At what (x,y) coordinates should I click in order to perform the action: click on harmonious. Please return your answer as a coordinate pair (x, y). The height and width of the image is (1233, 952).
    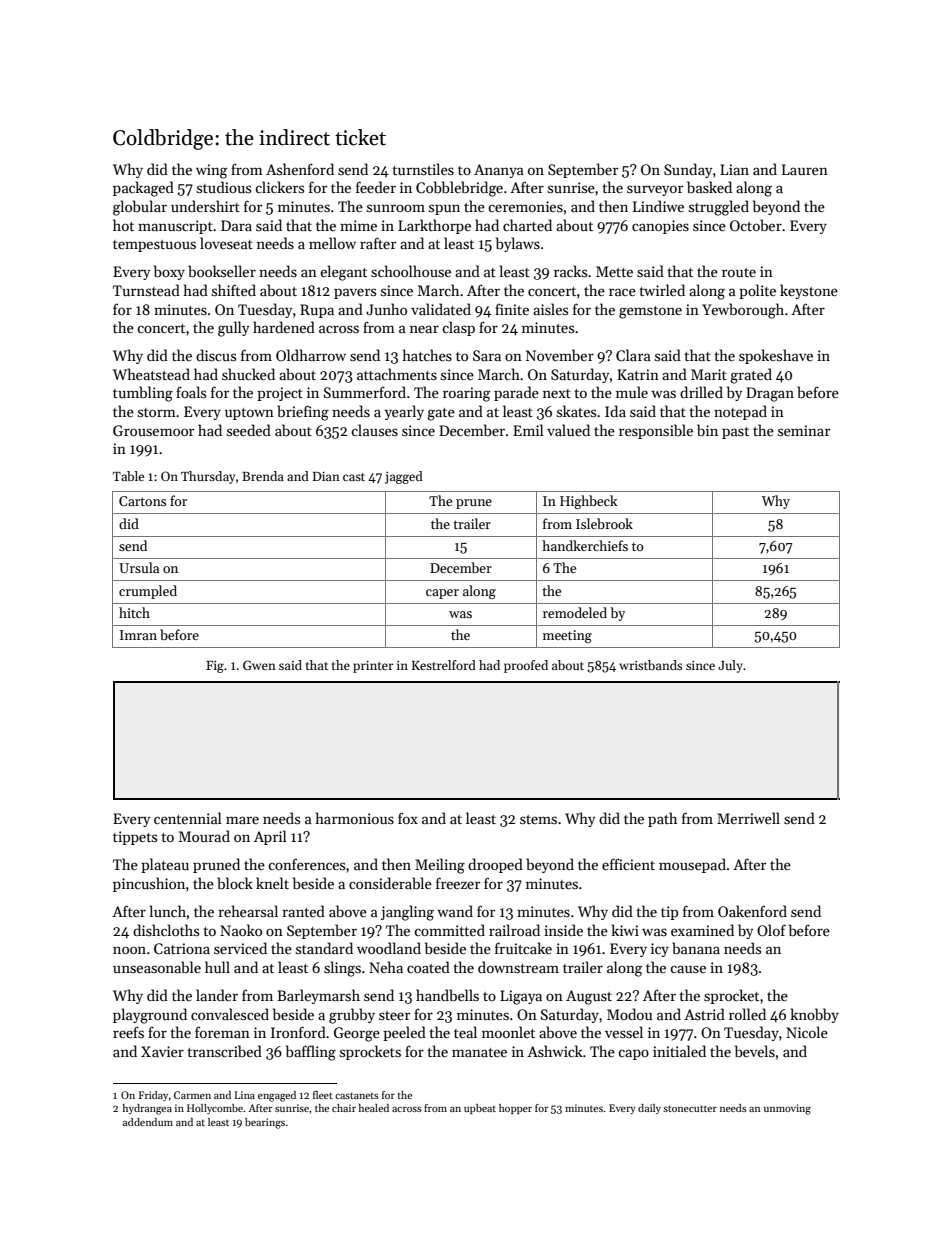
    Looking at the image, I should click on (355, 818).
